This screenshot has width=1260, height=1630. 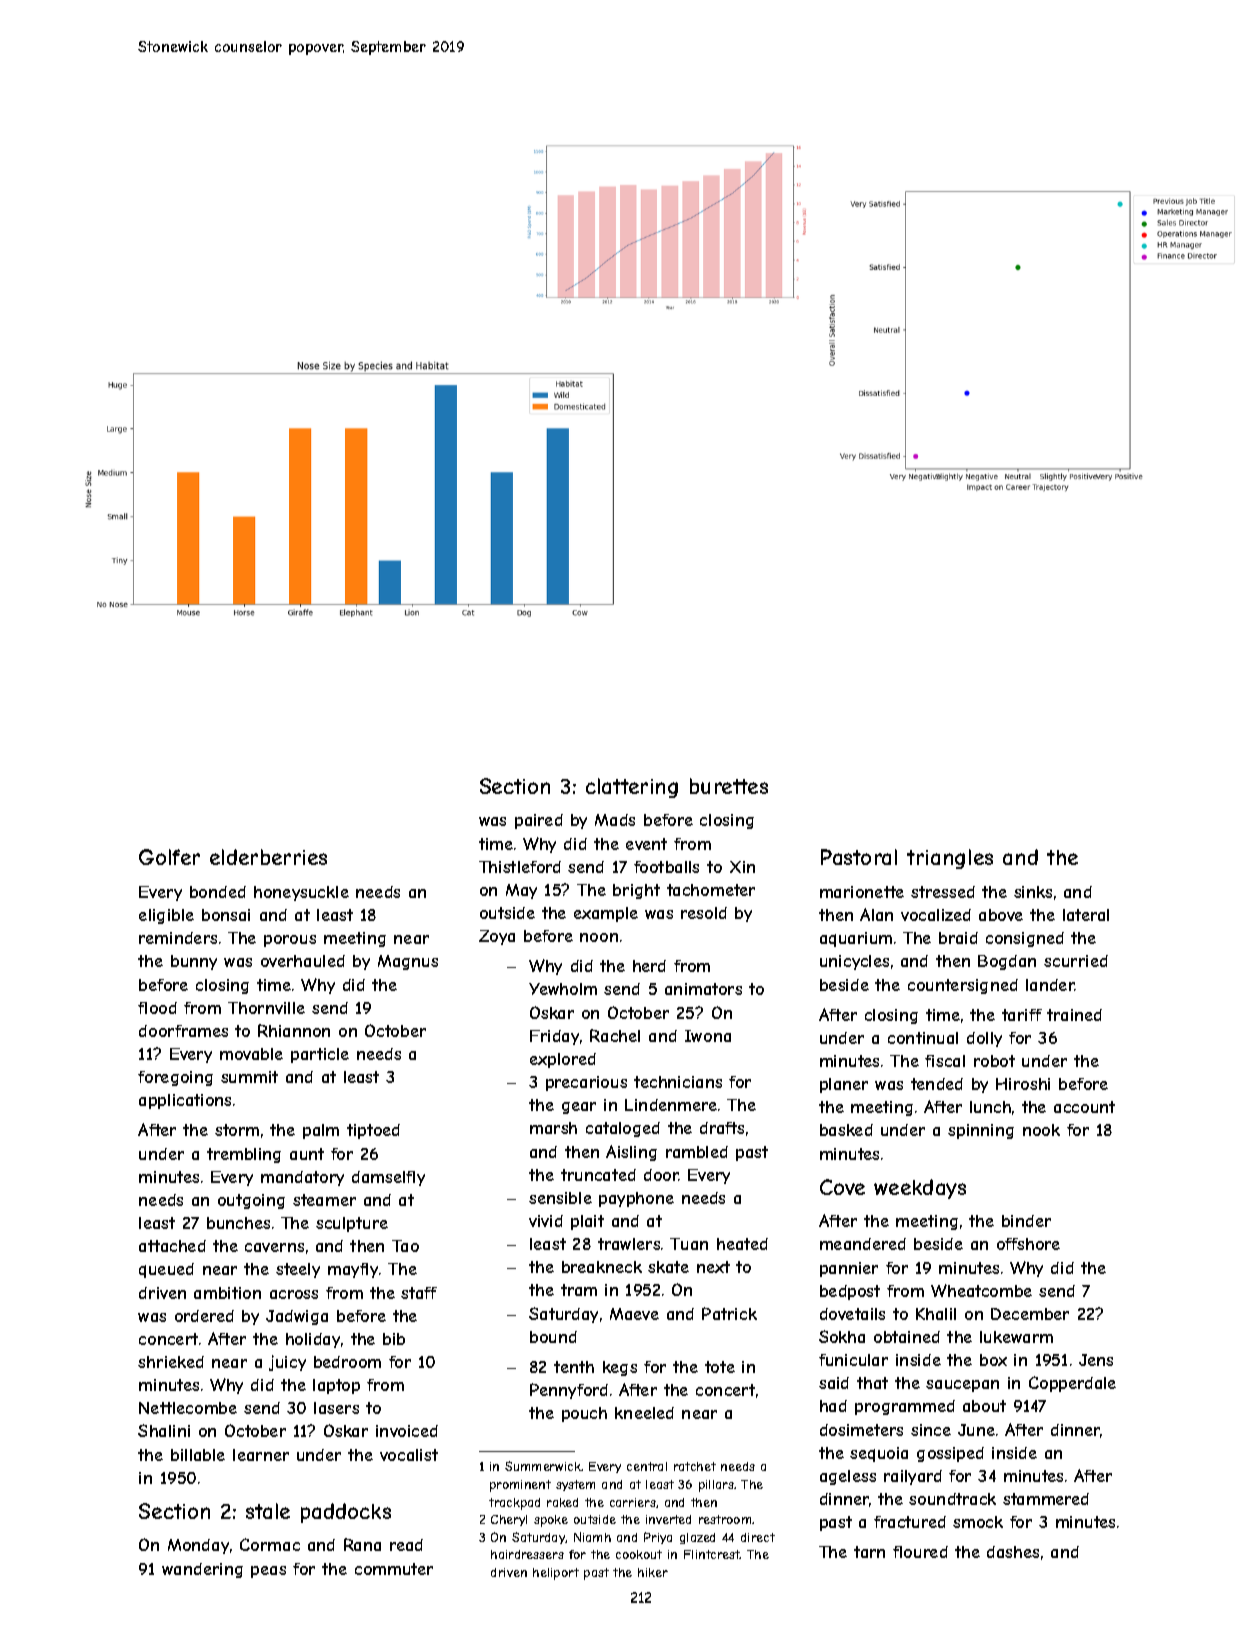 What do you see at coordinates (729, 786) in the screenshot?
I see `burettes` at bounding box center [729, 786].
